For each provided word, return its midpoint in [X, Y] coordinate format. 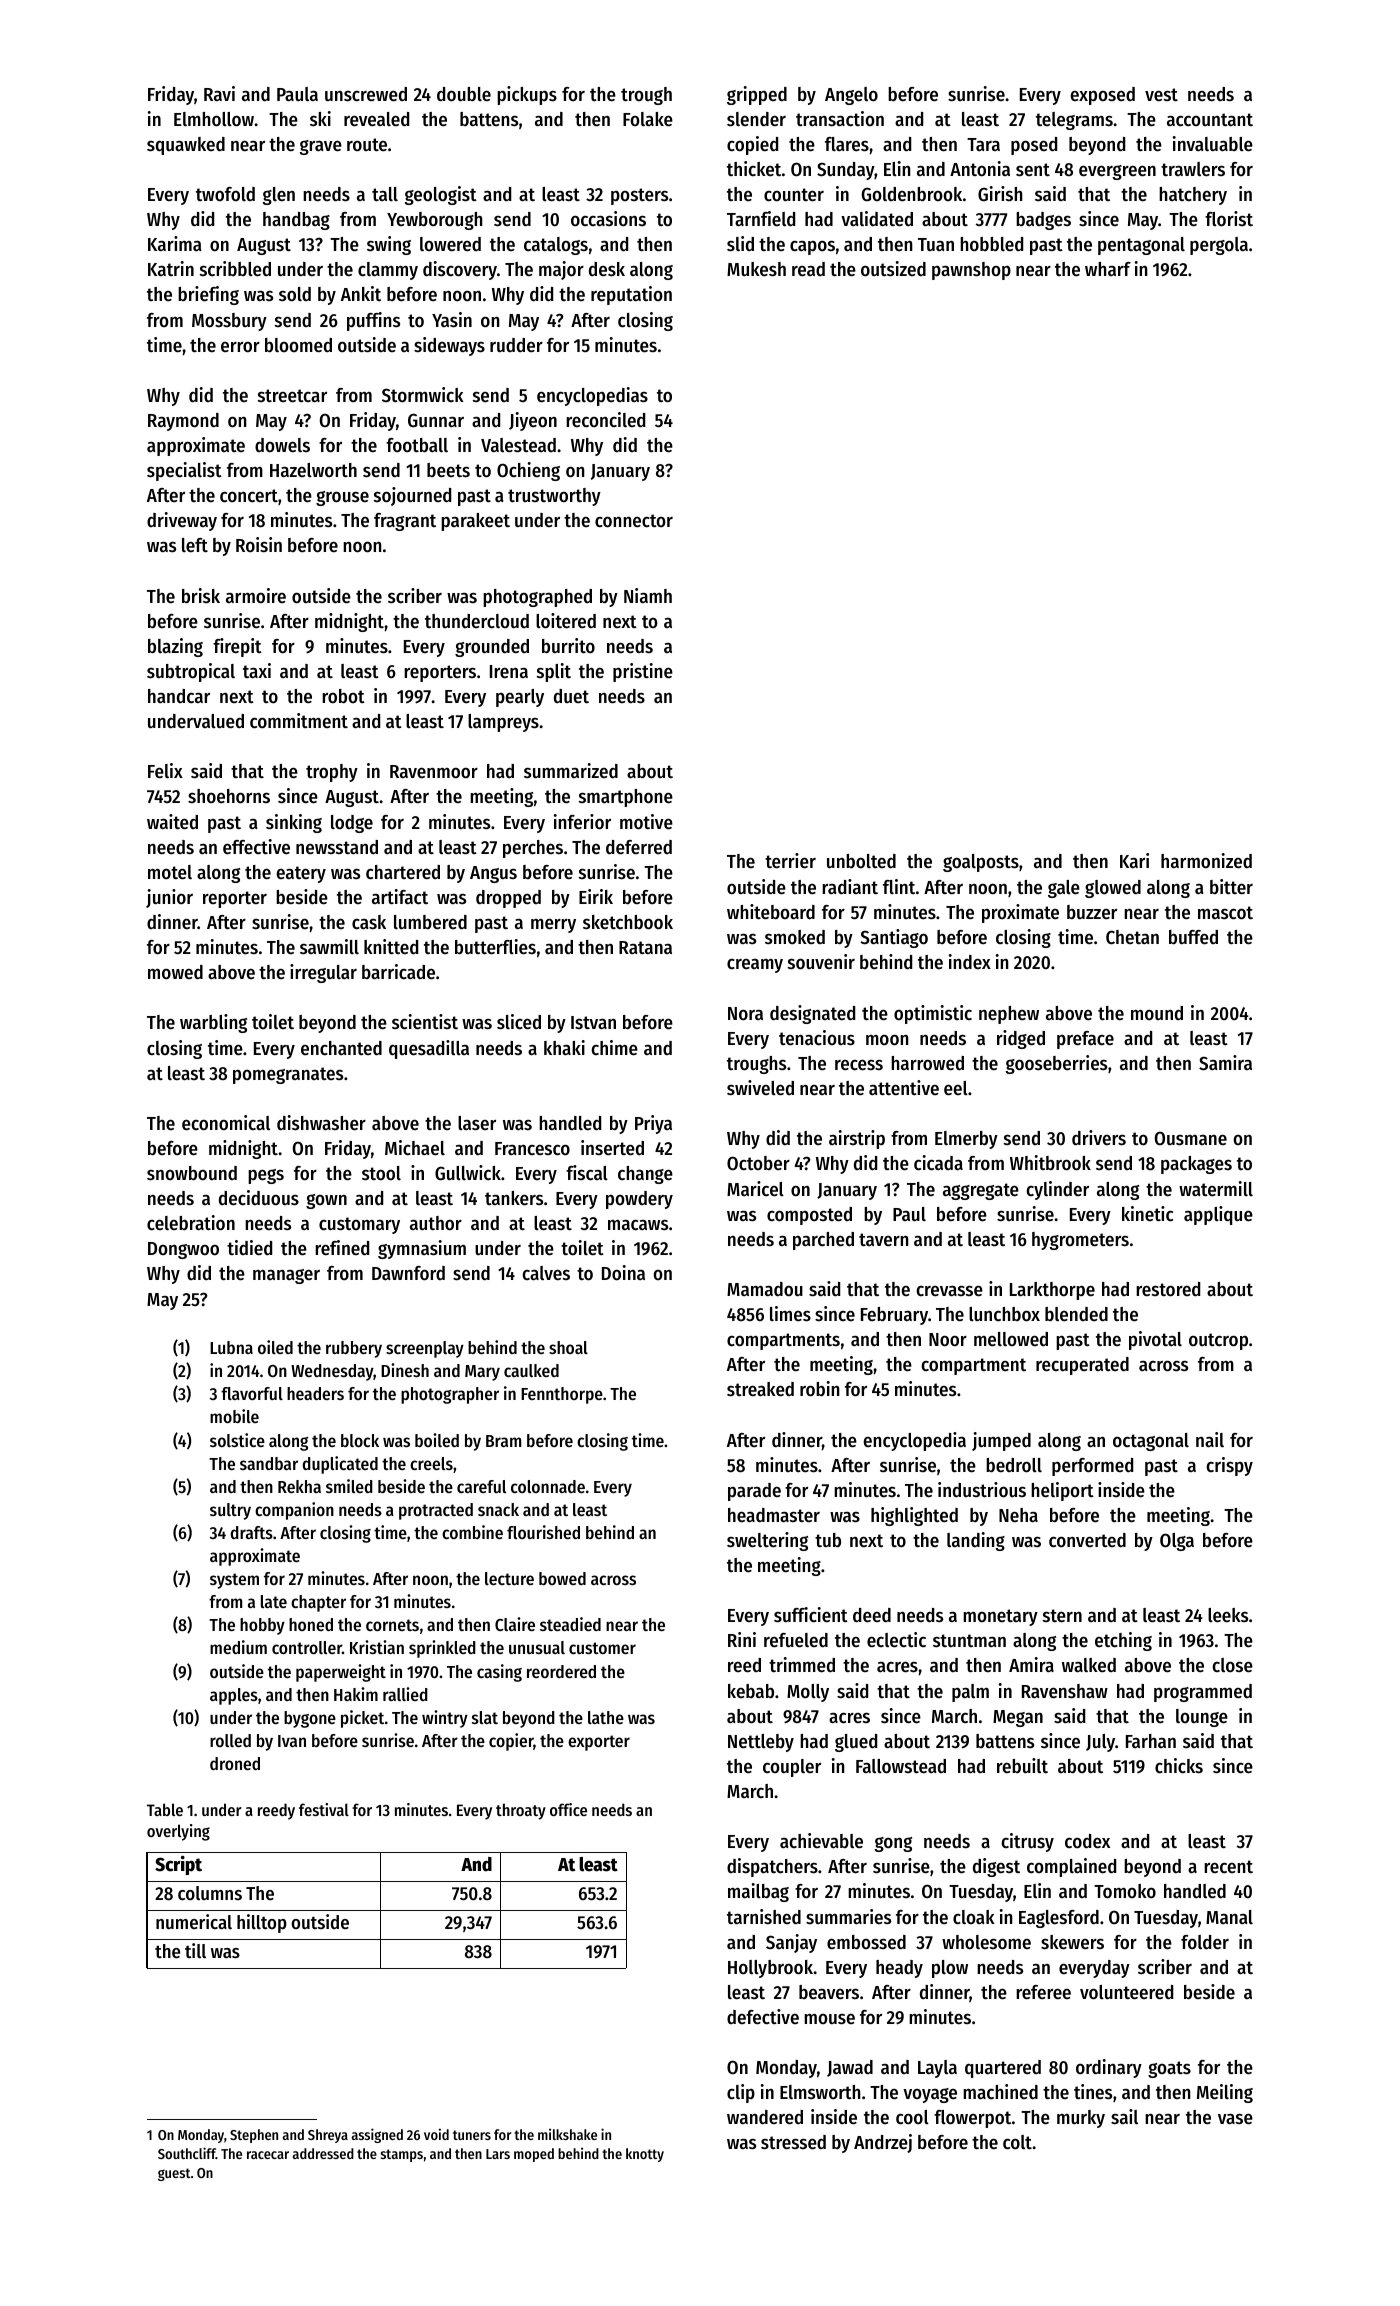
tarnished [764, 1917]
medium [238, 1647]
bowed [562, 1578]
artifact [400, 897]
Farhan [1151, 1741]
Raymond [183, 422]
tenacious [817, 1038]
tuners [472, 2135]
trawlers [1193, 169]
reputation [631, 295]
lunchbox [1004, 1314]
